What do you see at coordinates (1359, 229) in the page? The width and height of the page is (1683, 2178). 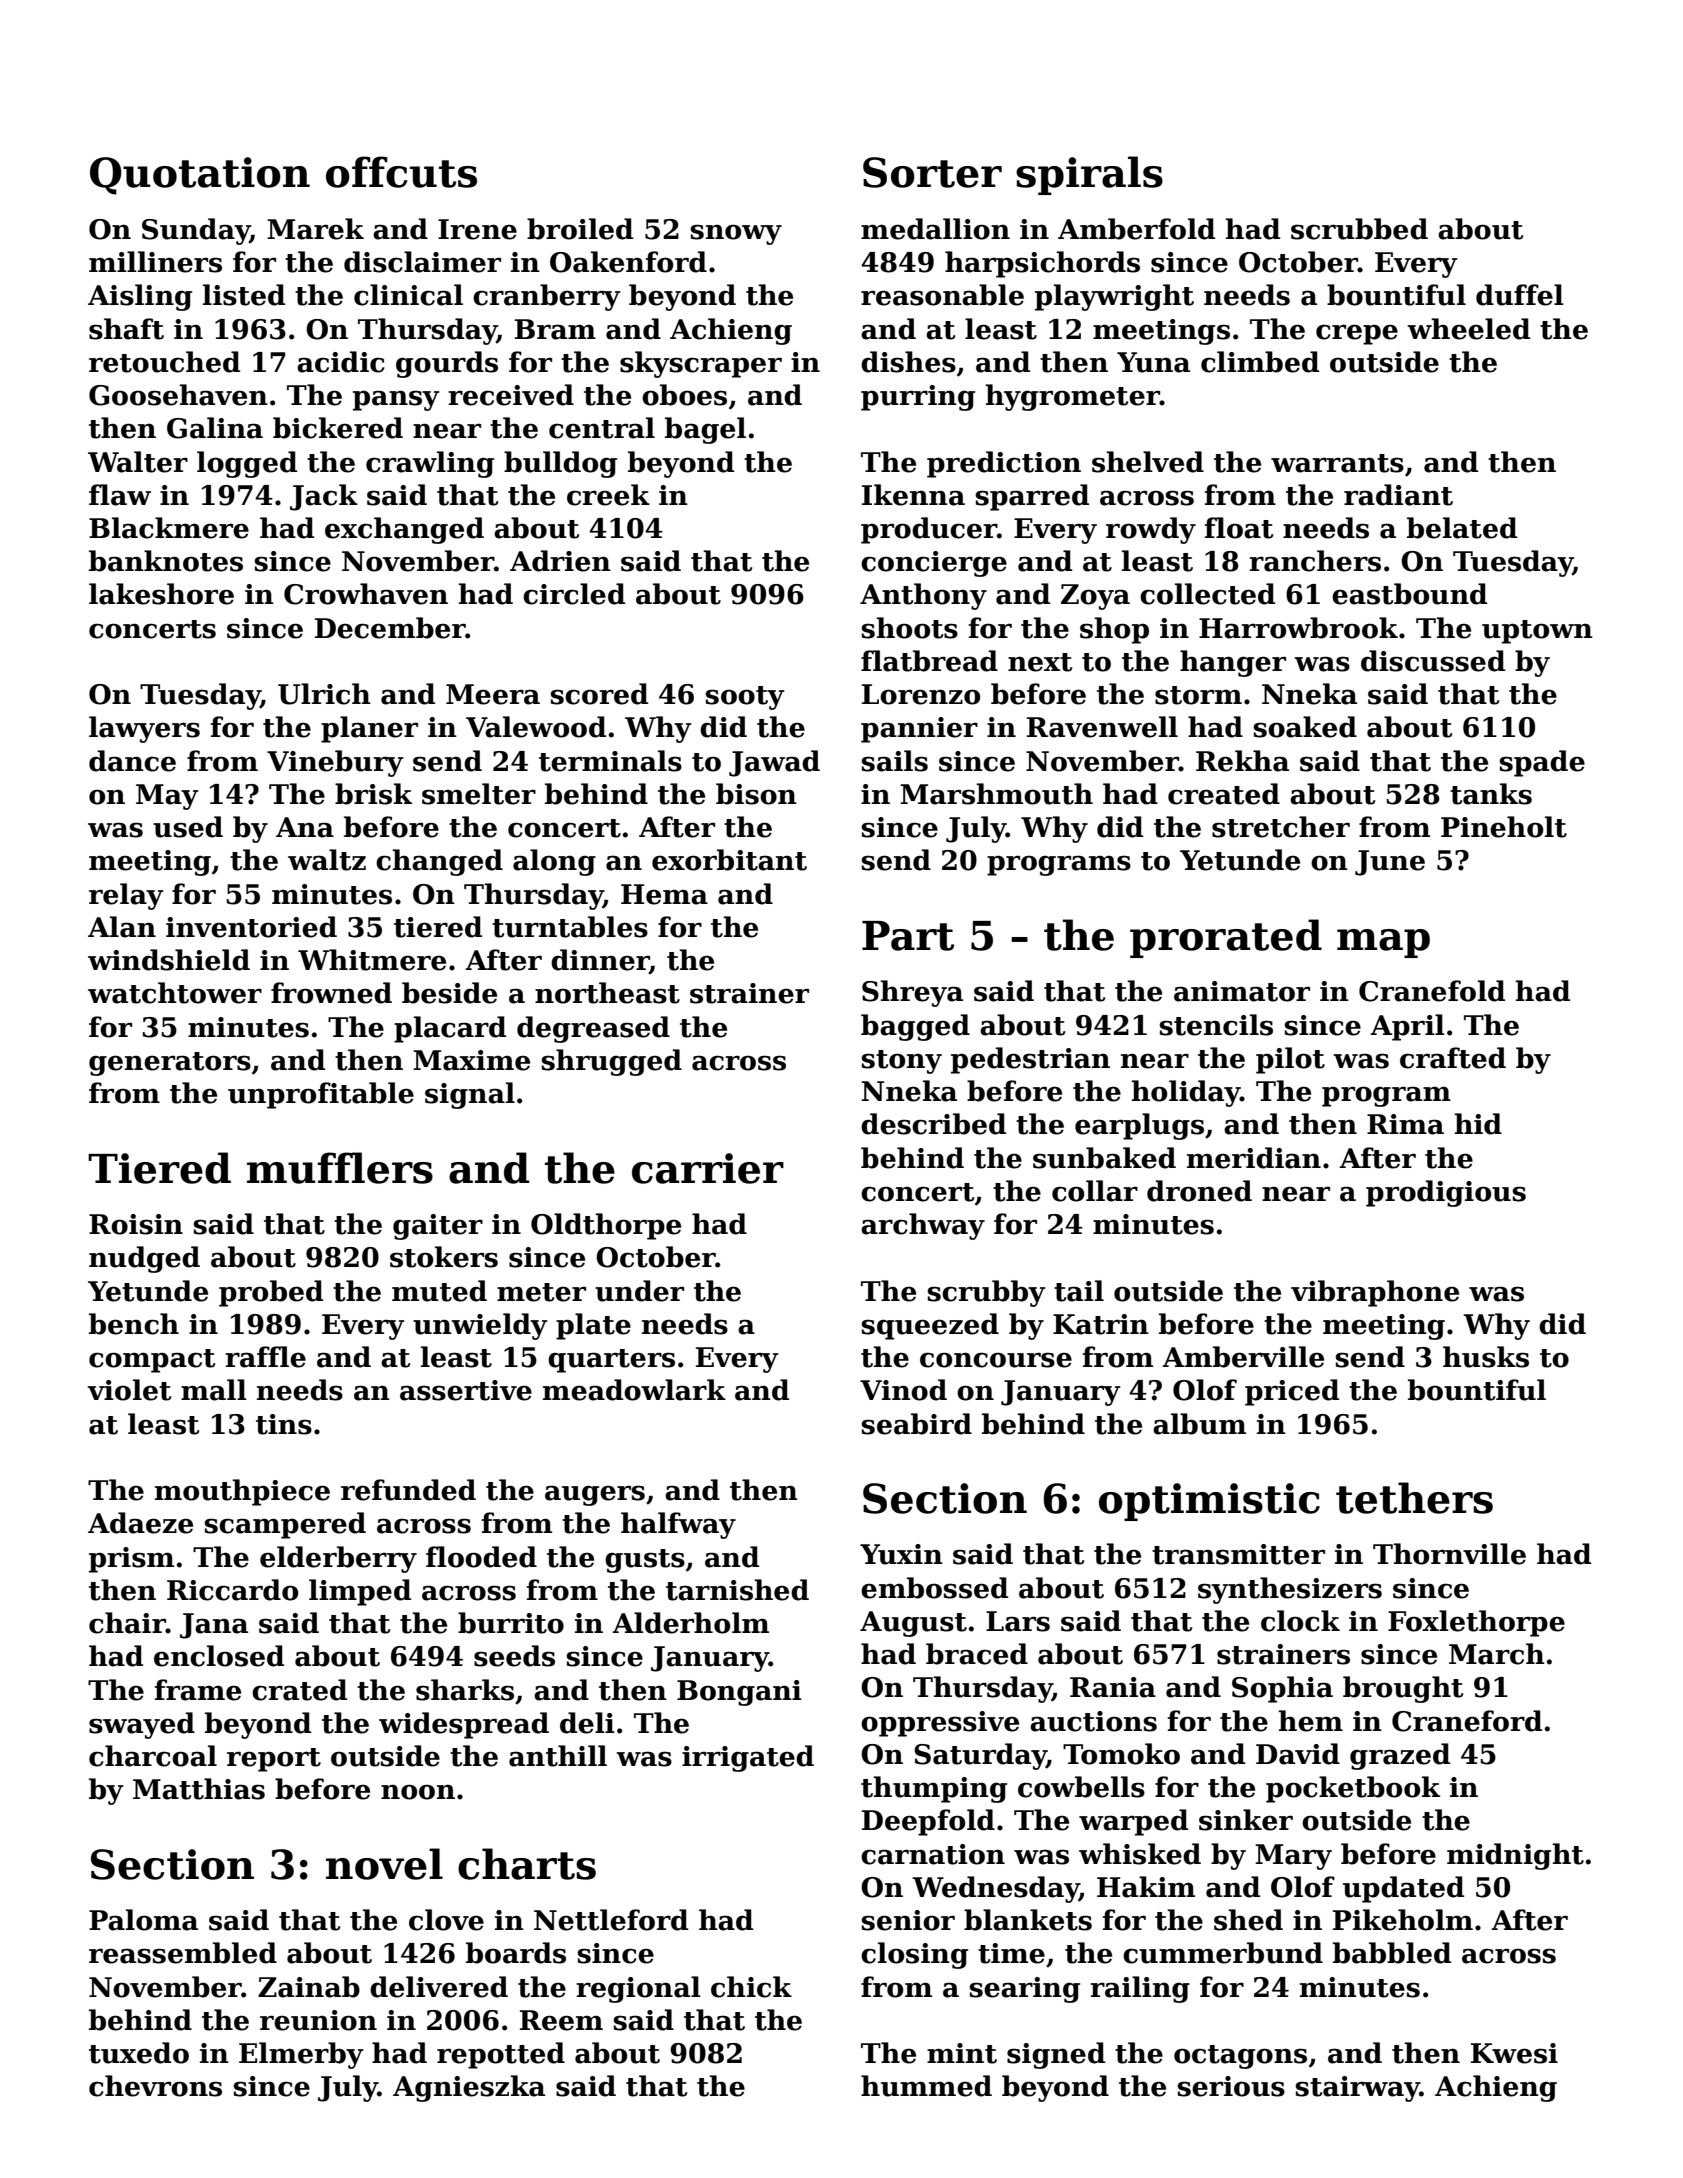 I see `scrubbed` at bounding box center [1359, 229].
